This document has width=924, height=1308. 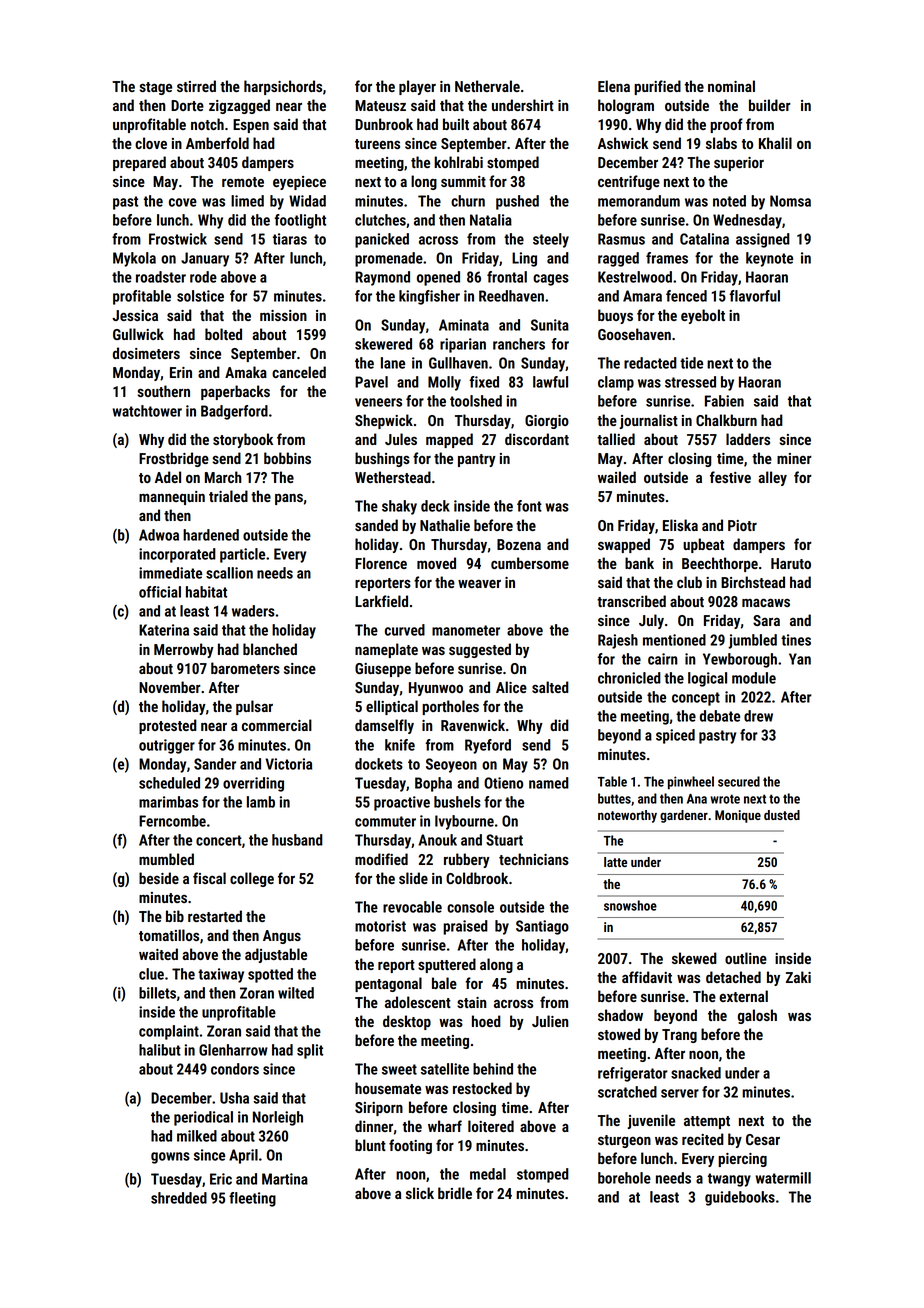 What do you see at coordinates (278, 1118) in the document?
I see `Norleigh` at bounding box center [278, 1118].
